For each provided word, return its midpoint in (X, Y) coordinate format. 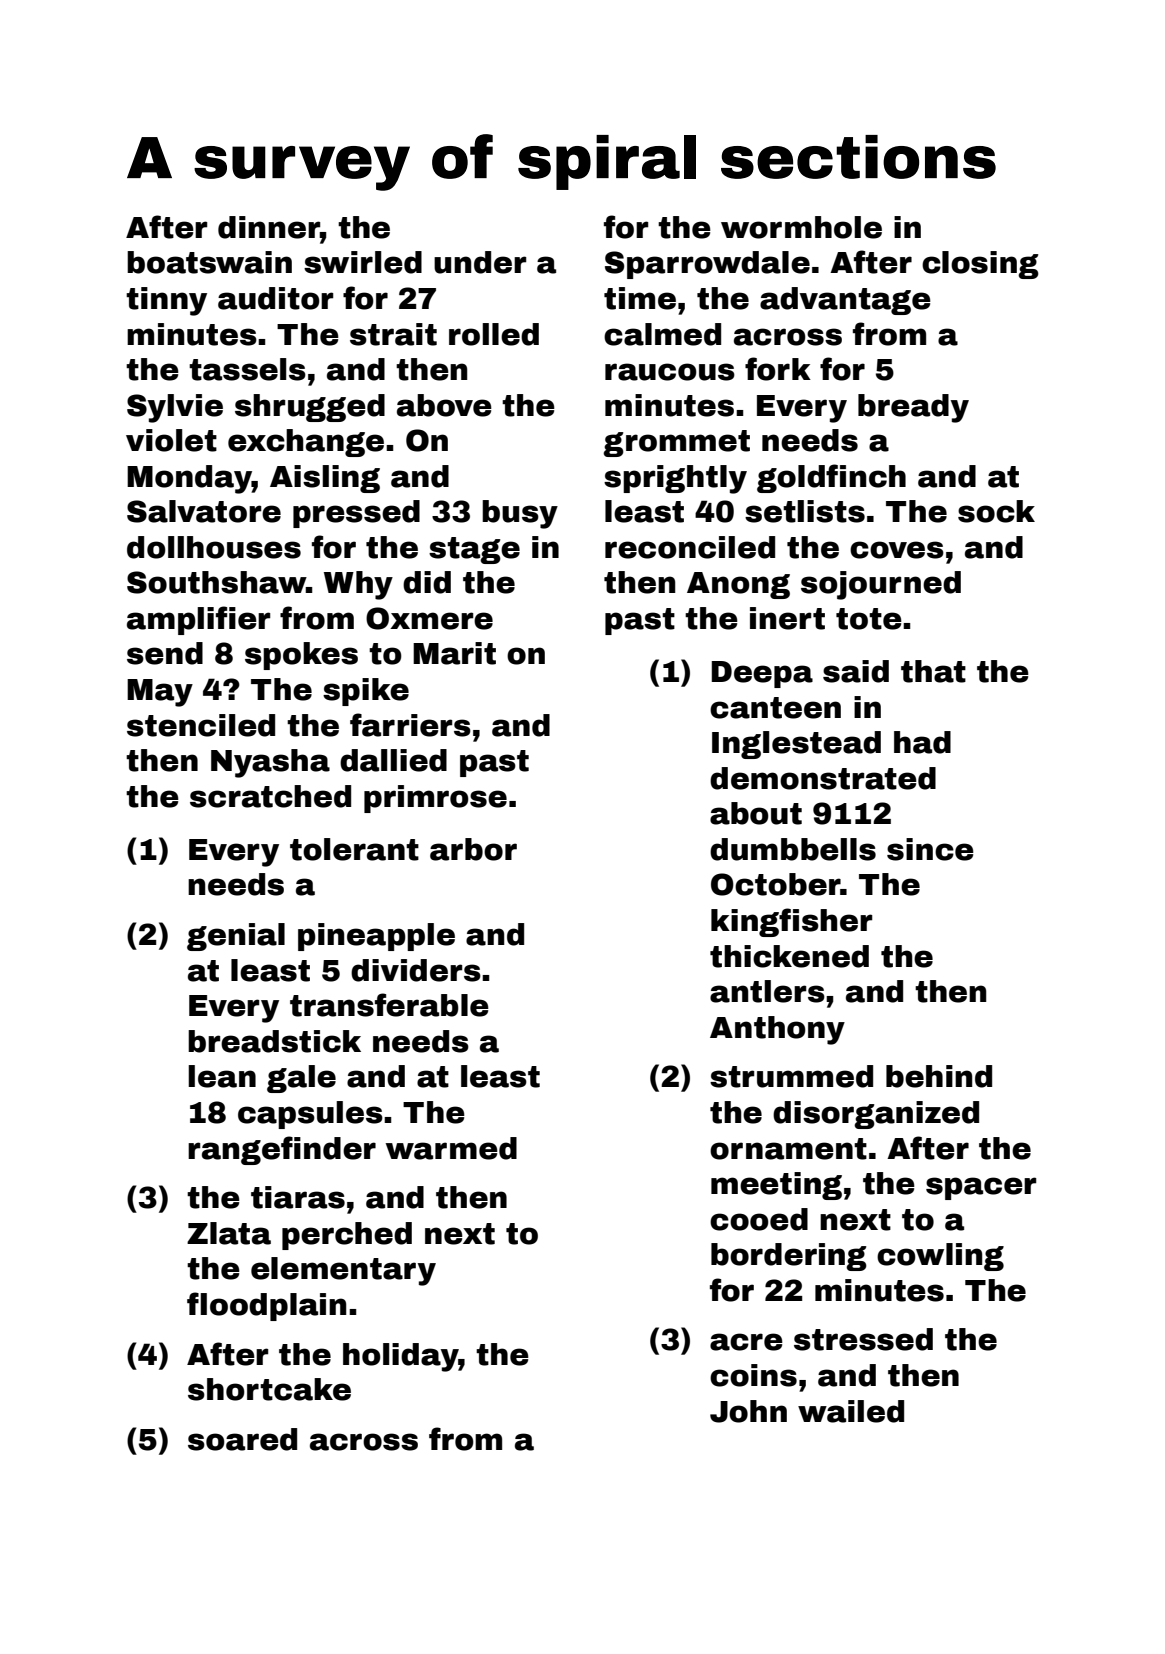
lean (222, 1076)
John (748, 1411)
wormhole (801, 227)
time (640, 298)
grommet (676, 443)
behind (939, 1076)
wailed (851, 1411)
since (930, 849)
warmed (451, 1148)
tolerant (354, 849)
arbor (473, 849)
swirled (363, 262)
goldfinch (831, 478)
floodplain (266, 1306)
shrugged (310, 408)
